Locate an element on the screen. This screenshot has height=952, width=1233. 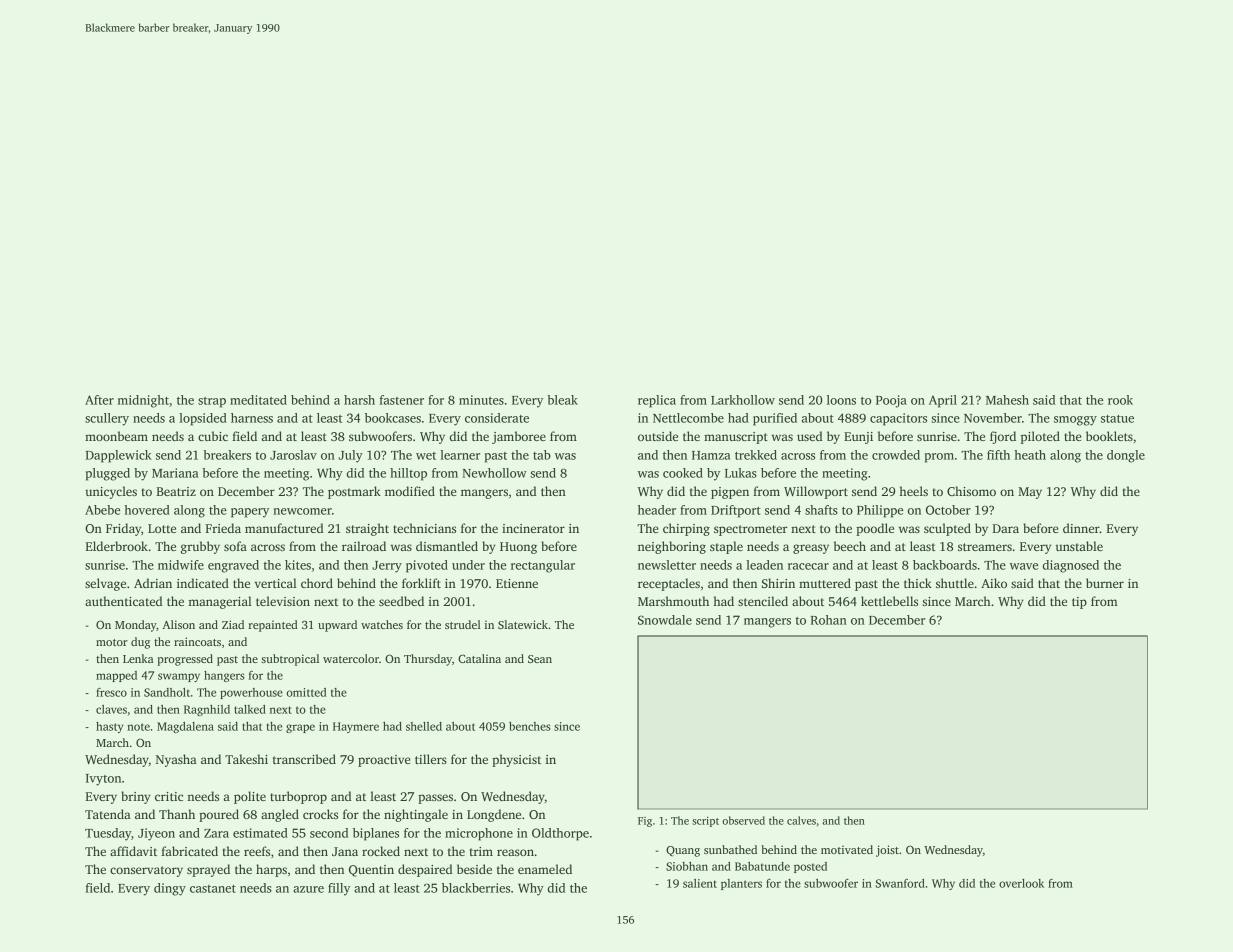
meditated is located at coordinates (258, 400).
